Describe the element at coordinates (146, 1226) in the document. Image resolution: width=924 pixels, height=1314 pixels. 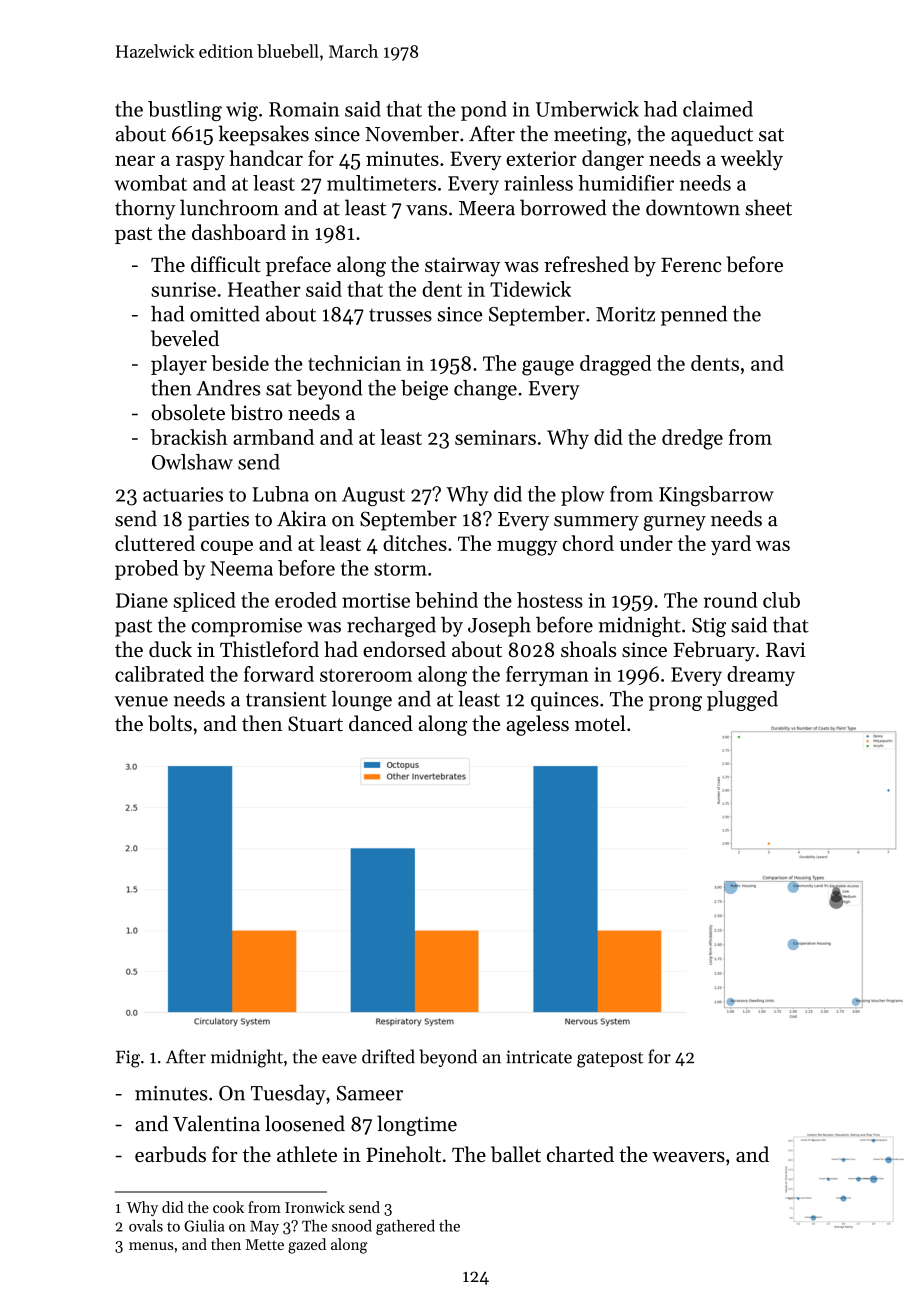
I see `ovals` at that location.
